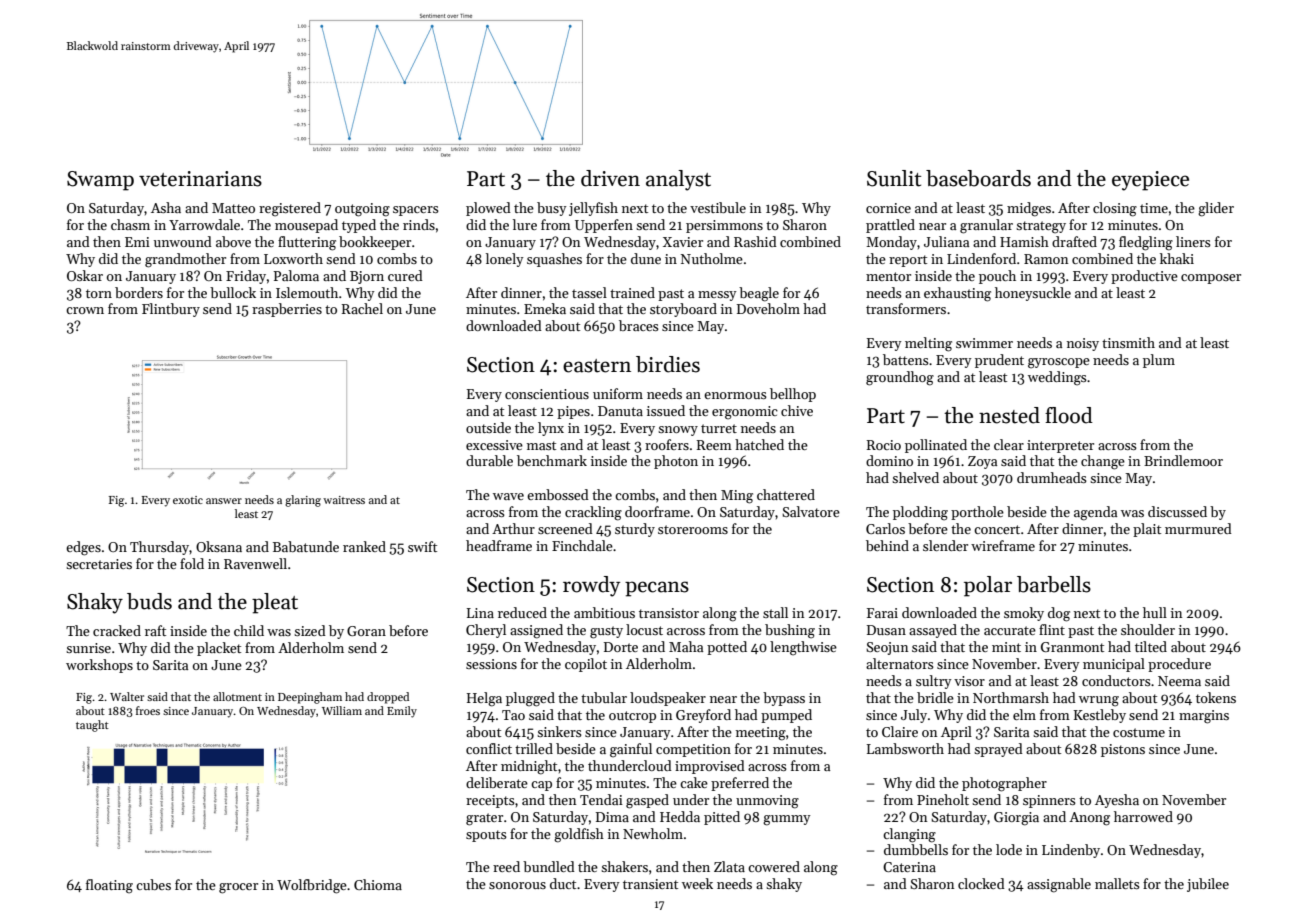 The height and width of the document is (924, 1308). I want to click on froes, so click(148, 710).
